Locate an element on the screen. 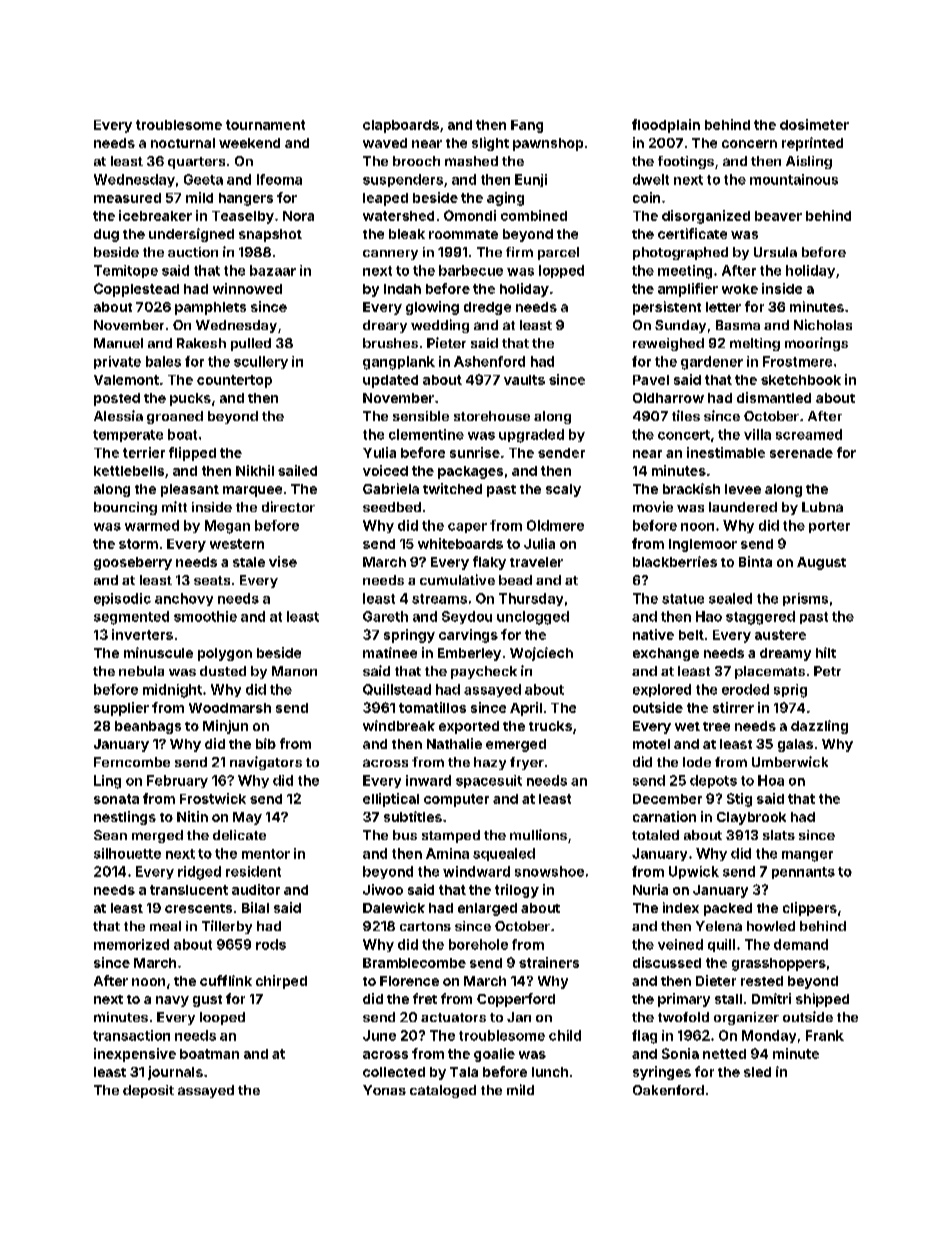  suspenders is located at coordinates (403, 180).
